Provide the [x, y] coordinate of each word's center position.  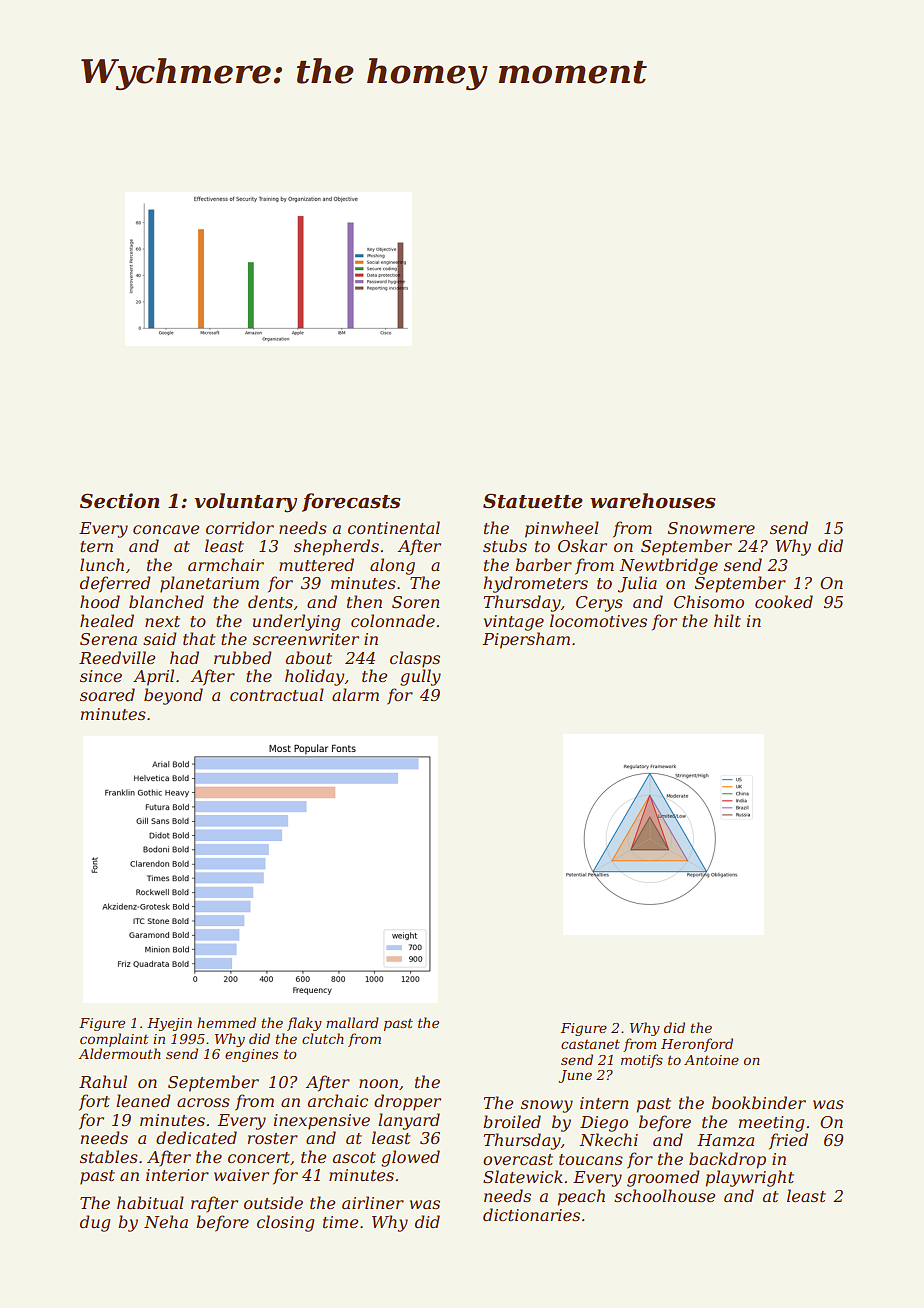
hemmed [226, 1022]
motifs [642, 1061]
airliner [373, 1202]
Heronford [697, 1045]
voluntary [245, 503]
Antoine [711, 1060]
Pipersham [526, 640]
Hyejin [169, 1024]
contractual [277, 694]
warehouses [653, 501]
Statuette [533, 501]
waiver [241, 1175]
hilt [727, 620]
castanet [590, 1044]
